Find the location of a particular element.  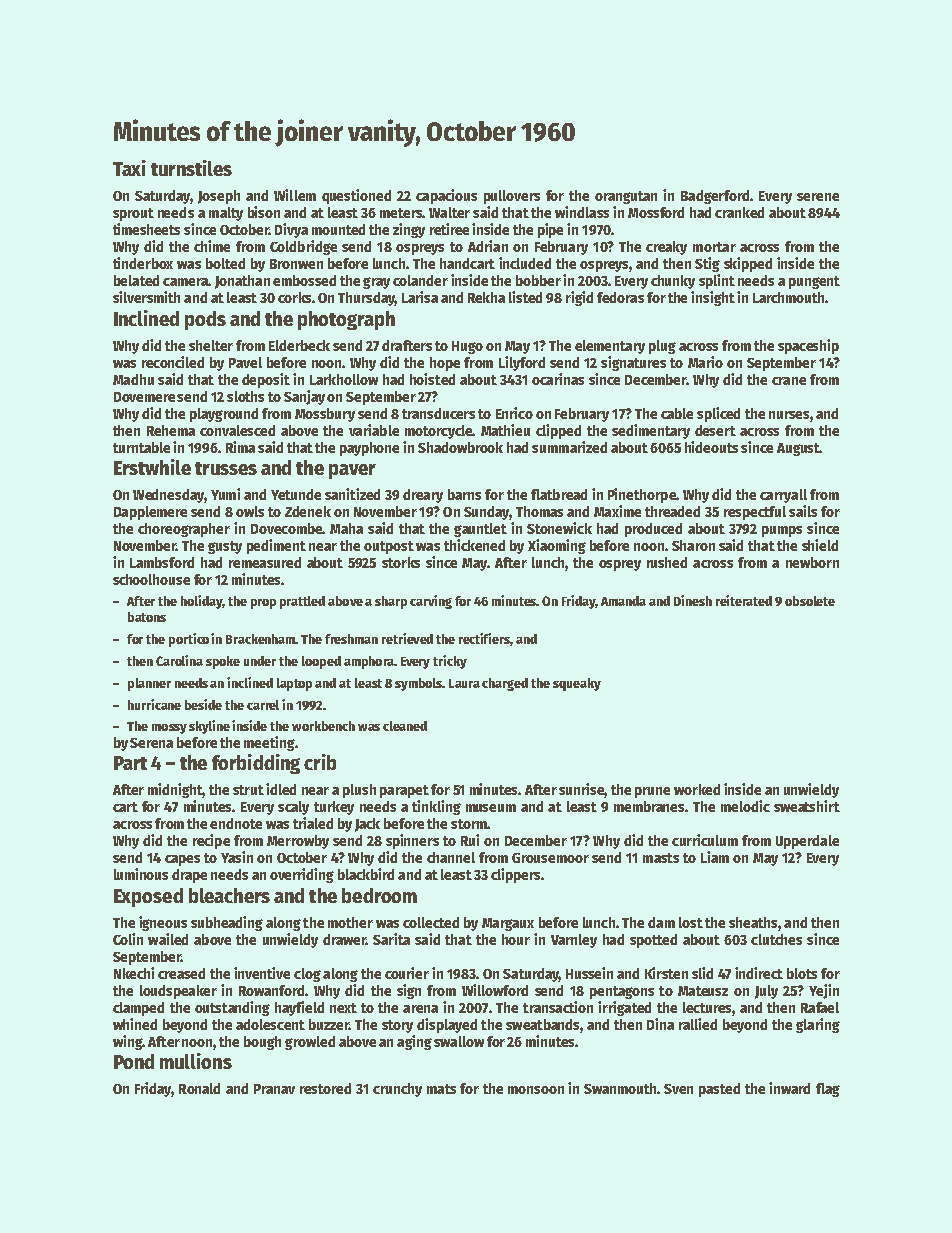

rectifiers is located at coordinates (484, 638).
